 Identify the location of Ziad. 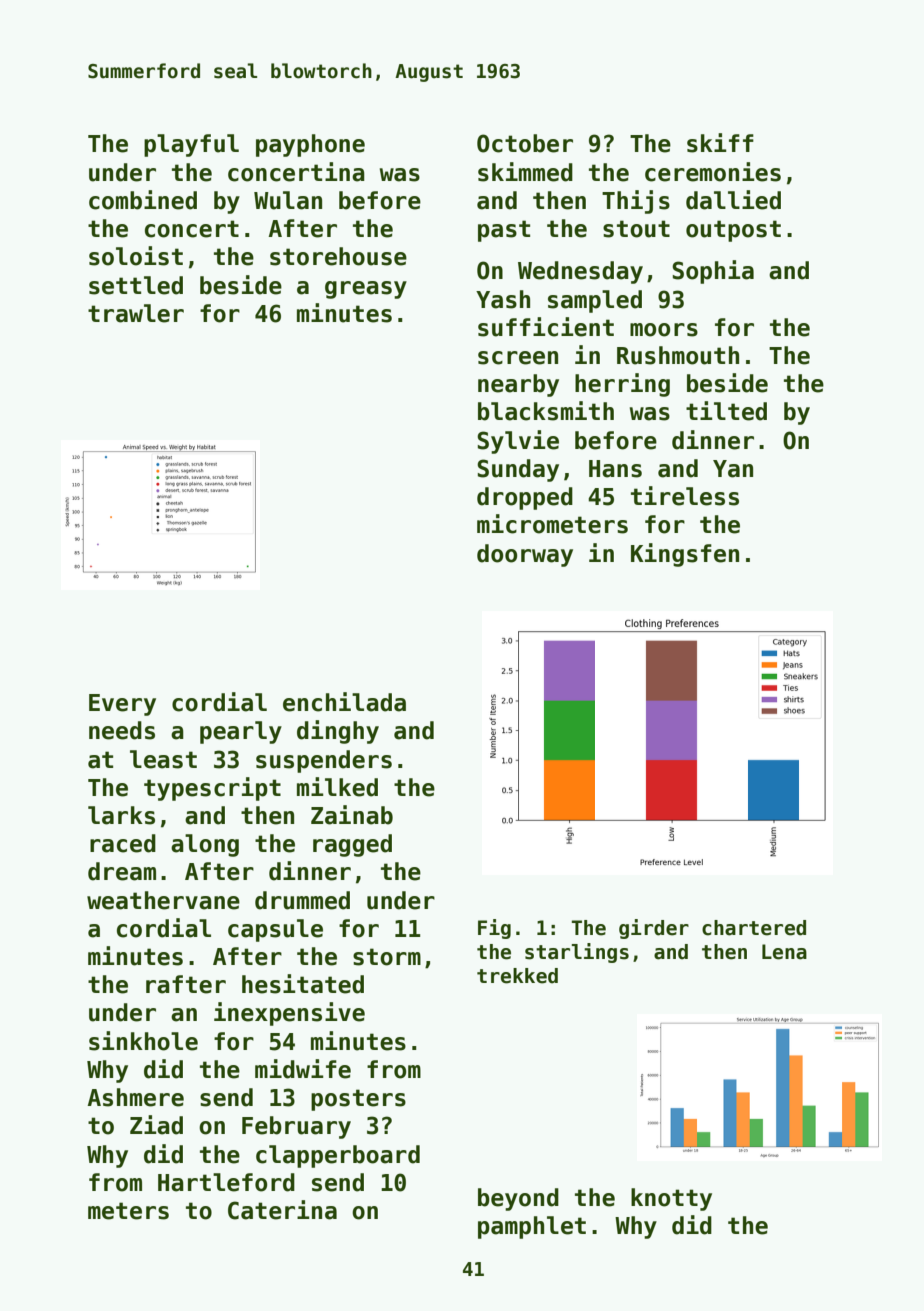
(156, 1125).
